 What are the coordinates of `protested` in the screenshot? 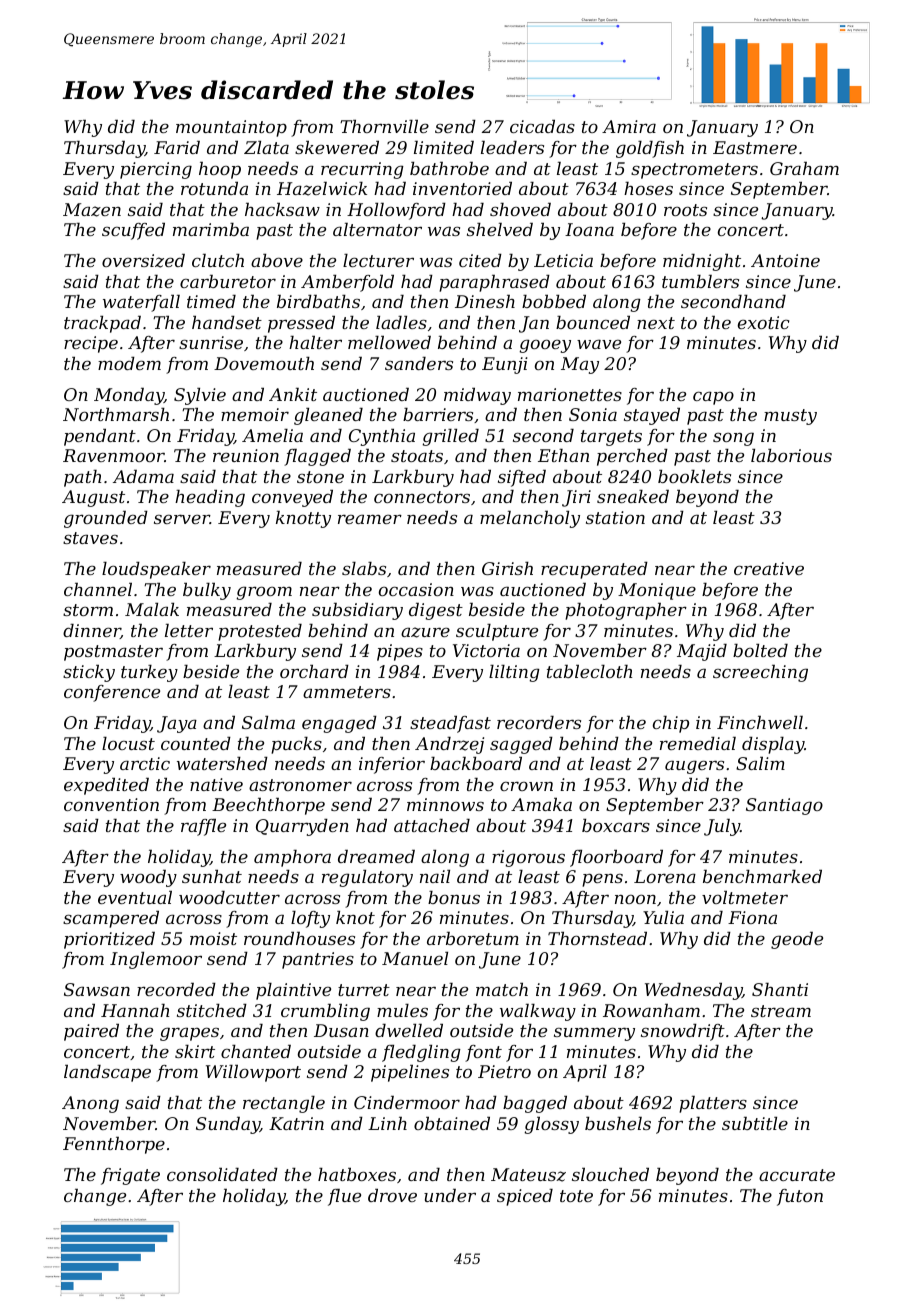 It's located at (260, 632).
